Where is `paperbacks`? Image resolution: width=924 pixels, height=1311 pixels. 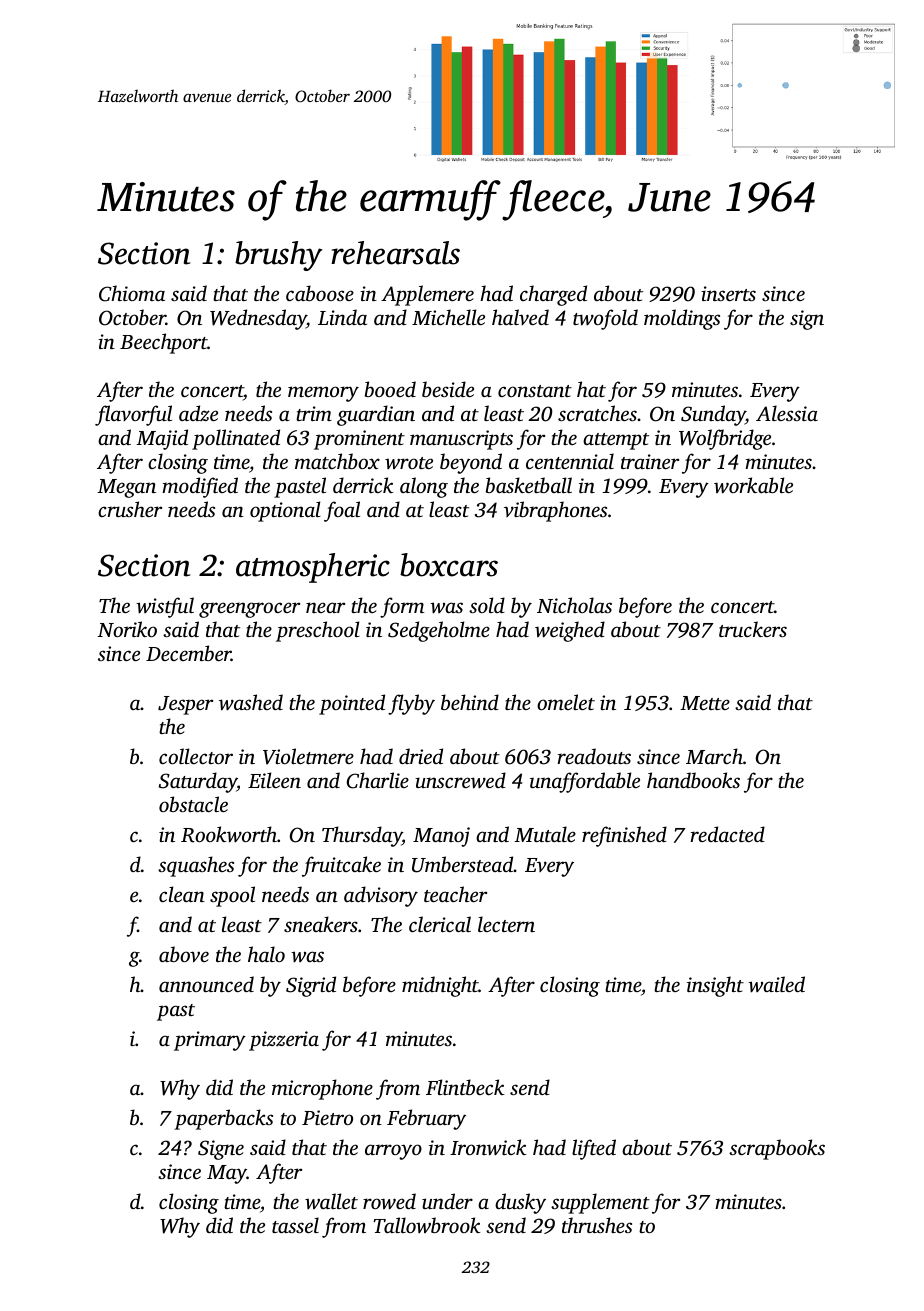
paperbacks is located at coordinates (223, 1119).
